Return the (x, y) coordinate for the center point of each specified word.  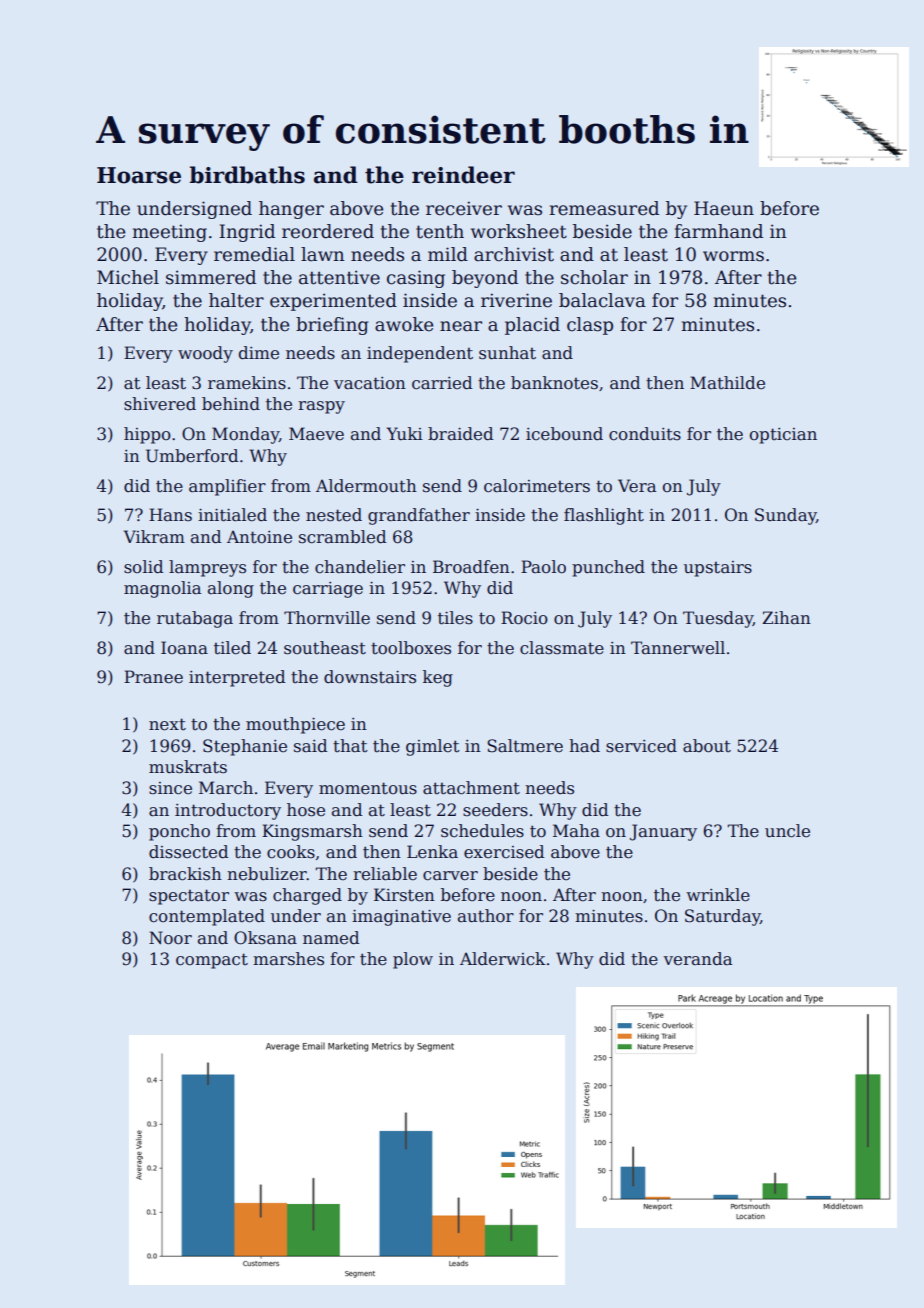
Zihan (786, 617)
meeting (169, 233)
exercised (504, 852)
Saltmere (525, 746)
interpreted (237, 678)
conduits (645, 434)
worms (733, 256)
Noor (170, 938)
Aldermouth (366, 486)
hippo (147, 435)
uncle (787, 831)
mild (448, 254)
